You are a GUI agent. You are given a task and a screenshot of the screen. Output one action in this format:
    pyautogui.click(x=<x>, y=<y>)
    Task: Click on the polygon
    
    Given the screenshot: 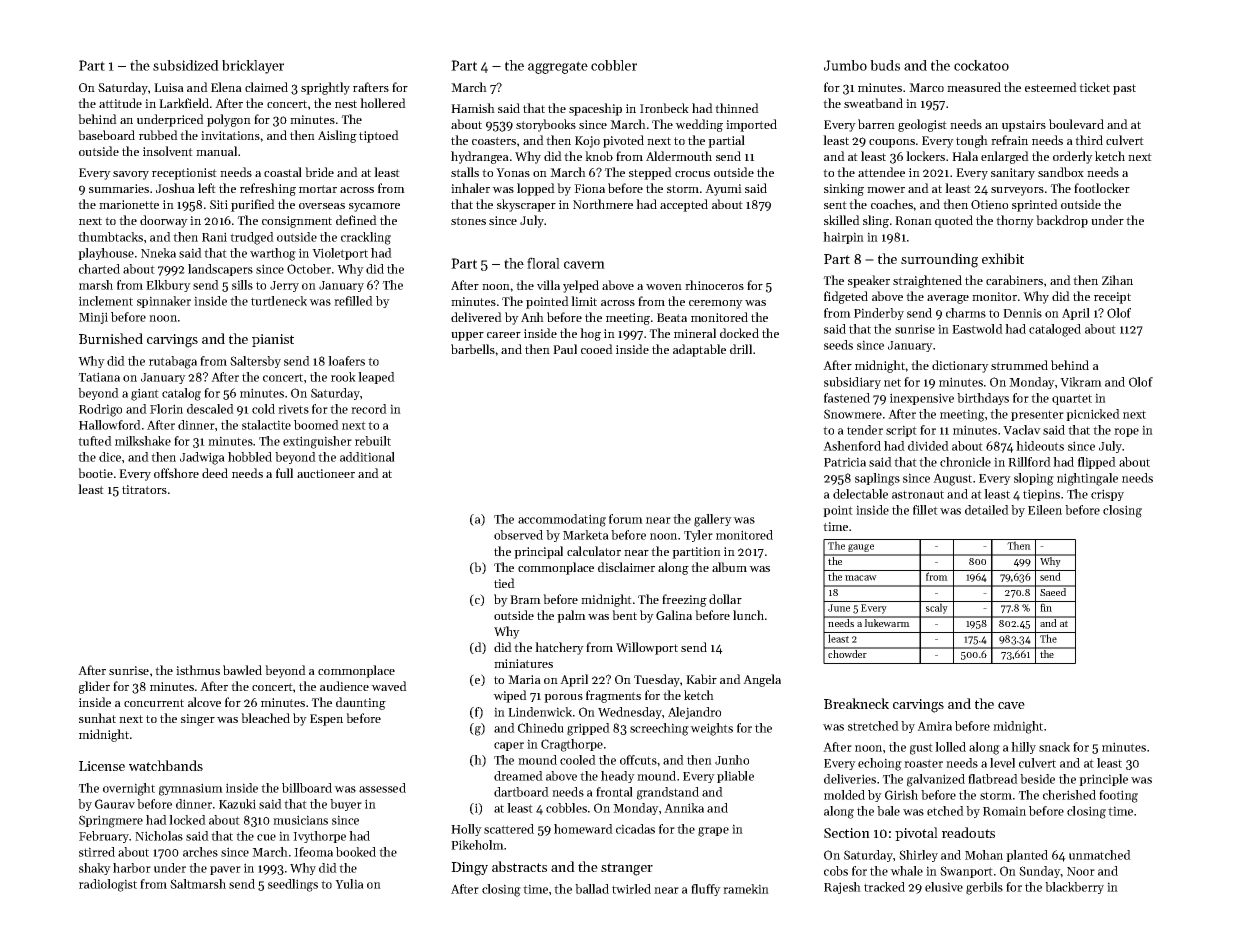 What is the action you would take?
    pyautogui.click(x=229, y=120)
